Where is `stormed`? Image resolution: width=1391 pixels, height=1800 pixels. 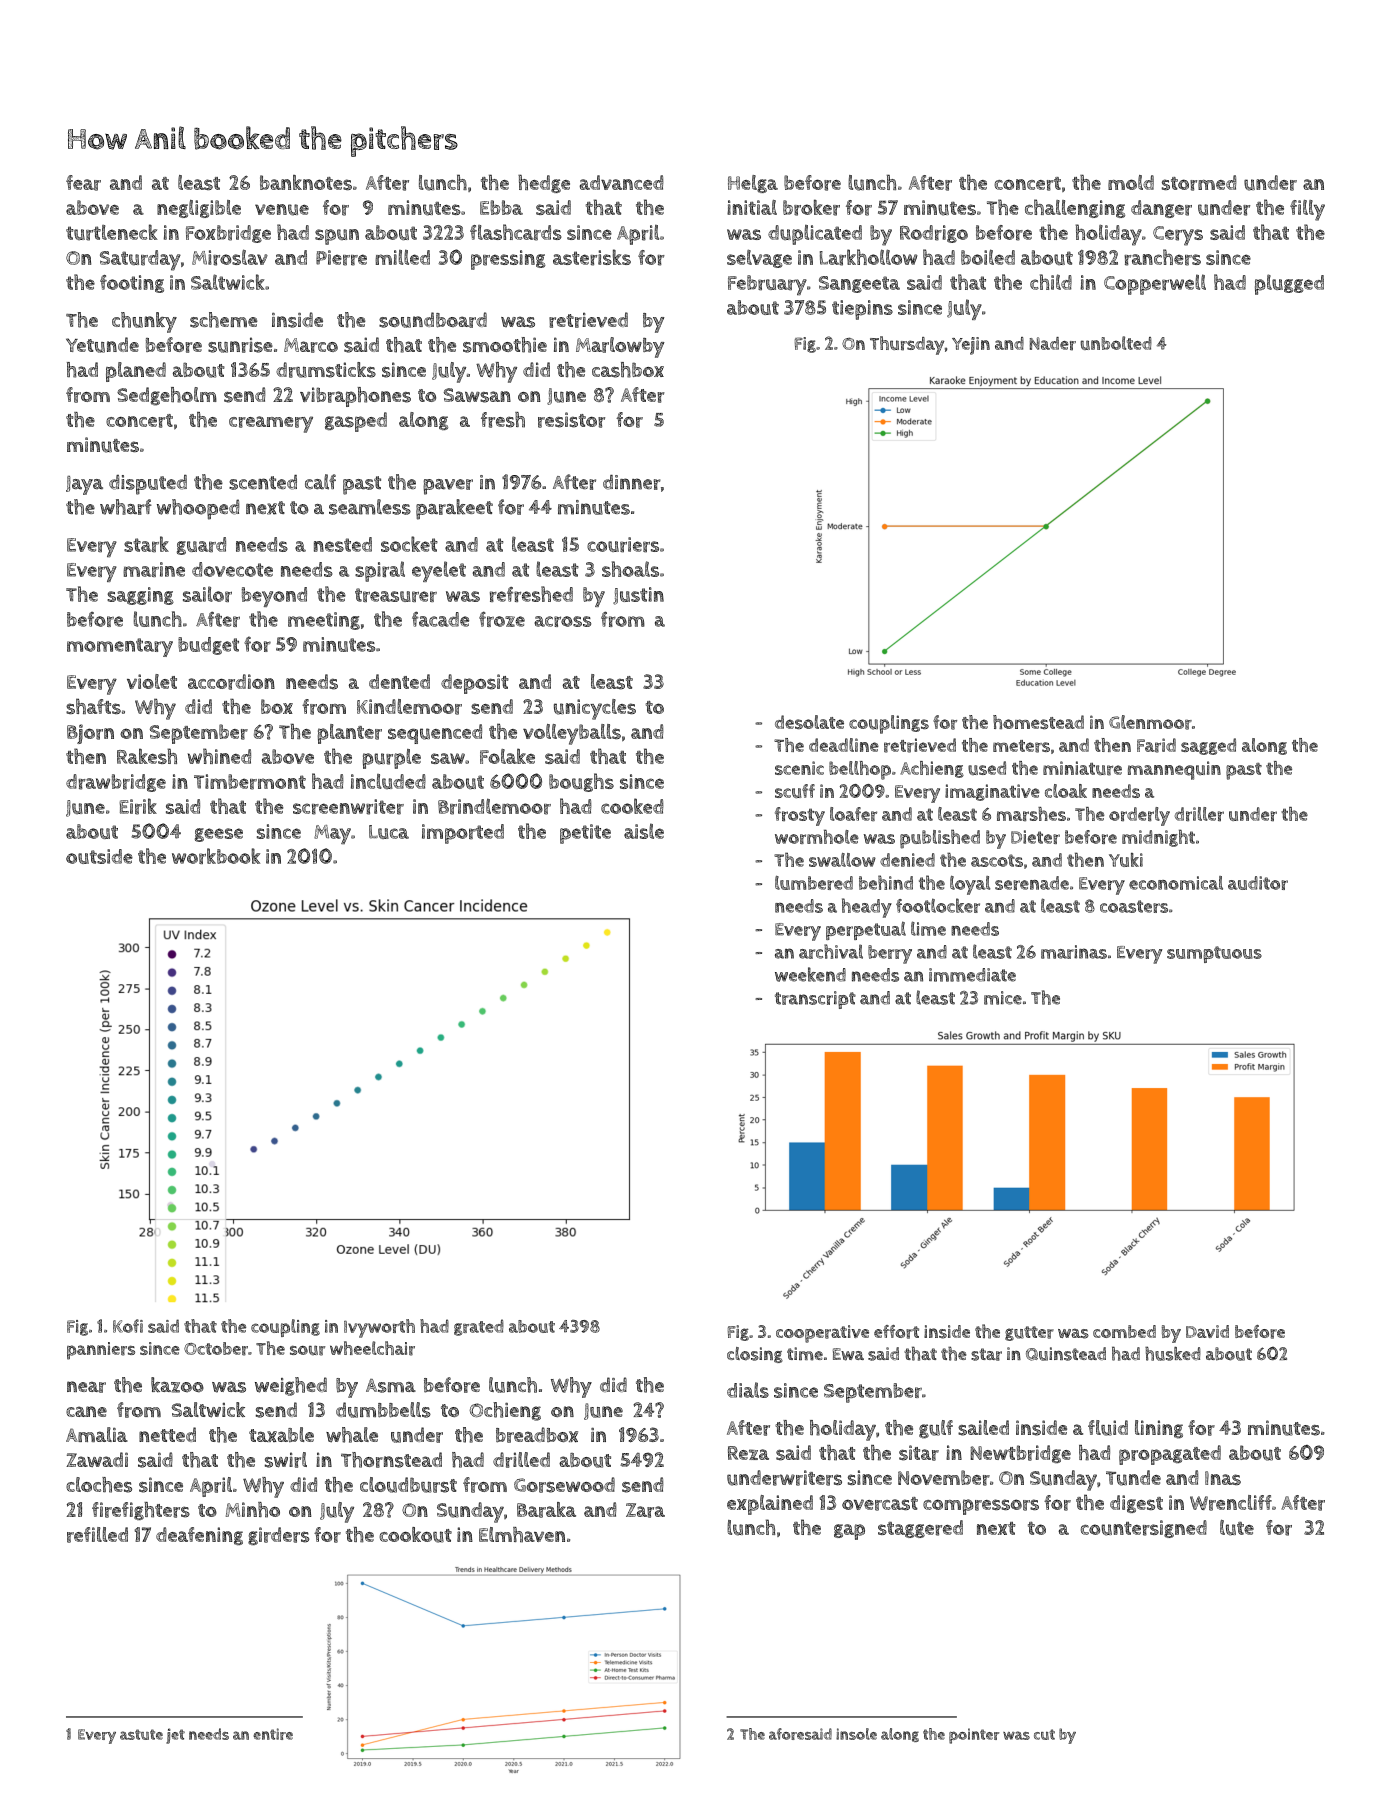 stormed is located at coordinates (1199, 183).
